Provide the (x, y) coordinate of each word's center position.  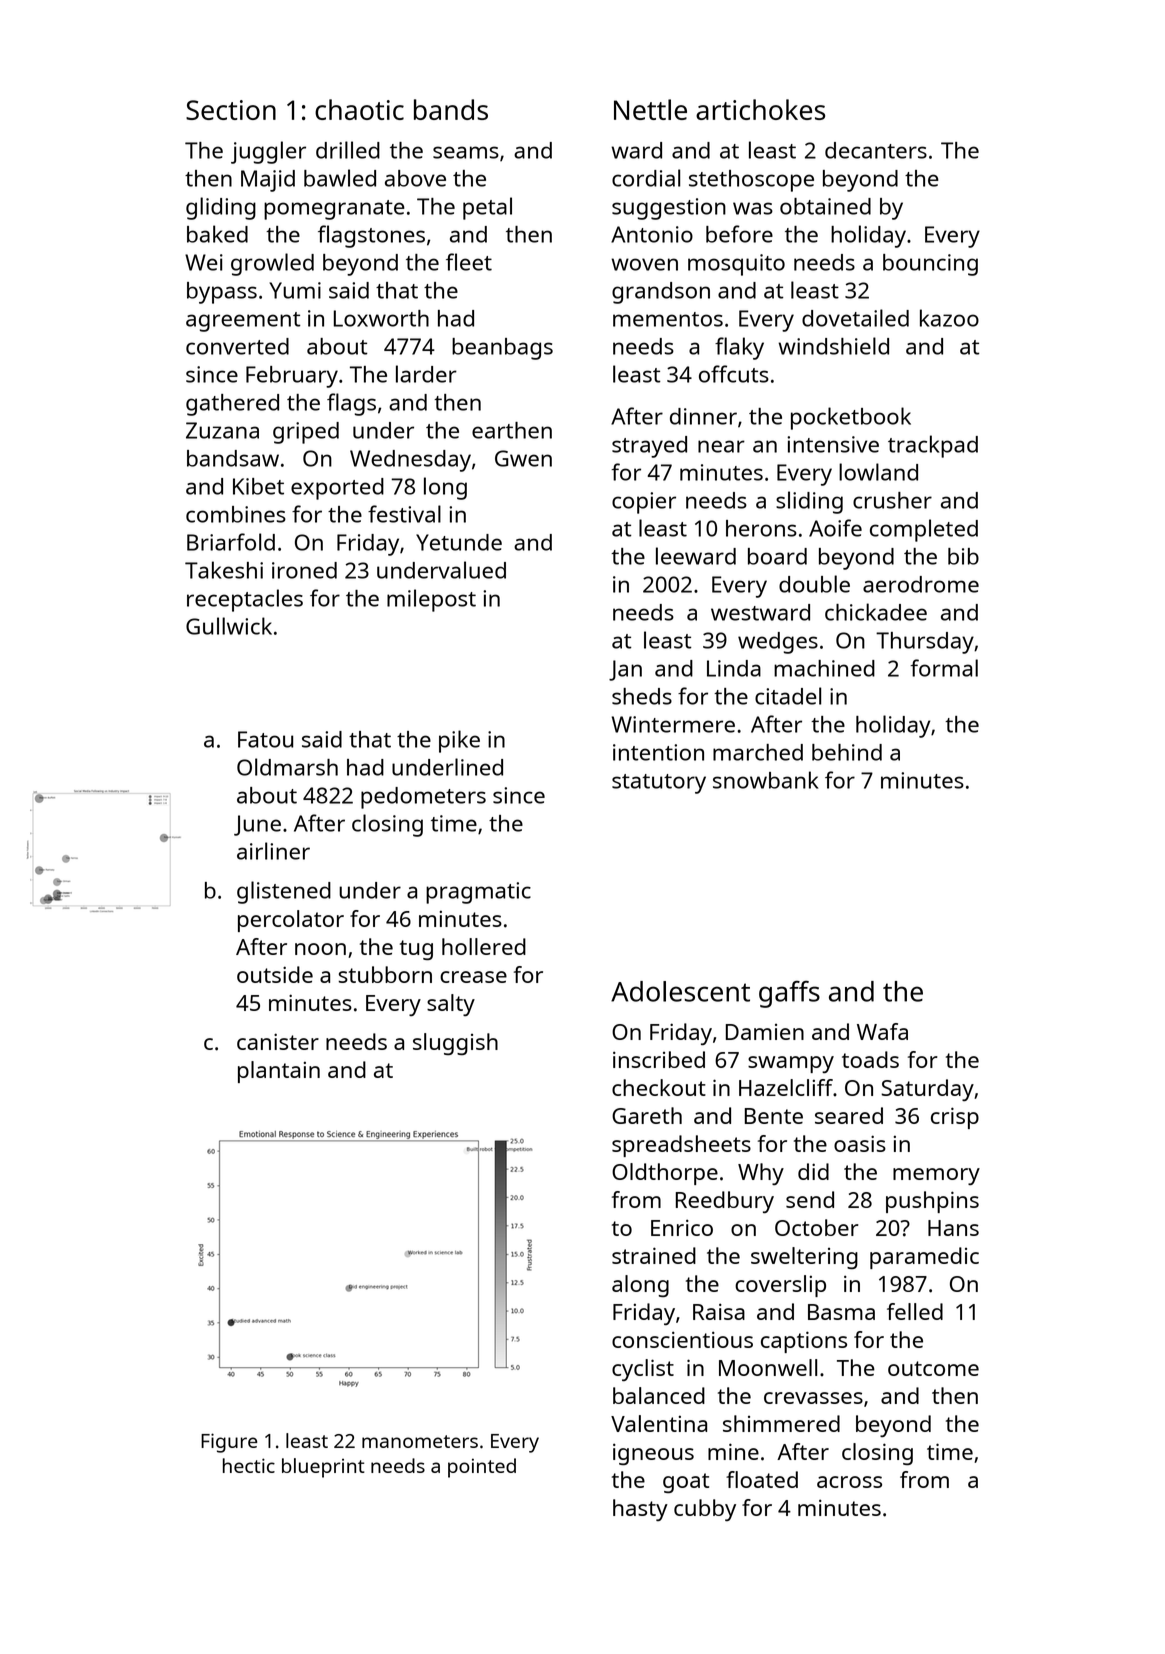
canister (278, 1041)
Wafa (882, 1031)
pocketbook (851, 418)
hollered (484, 946)
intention (658, 752)
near (721, 446)
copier (644, 503)
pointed (482, 1468)
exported (337, 489)
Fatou (265, 739)
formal (944, 668)
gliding (221, 208)
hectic (249, 1465)
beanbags (502, 349)
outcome (933, 1368)
